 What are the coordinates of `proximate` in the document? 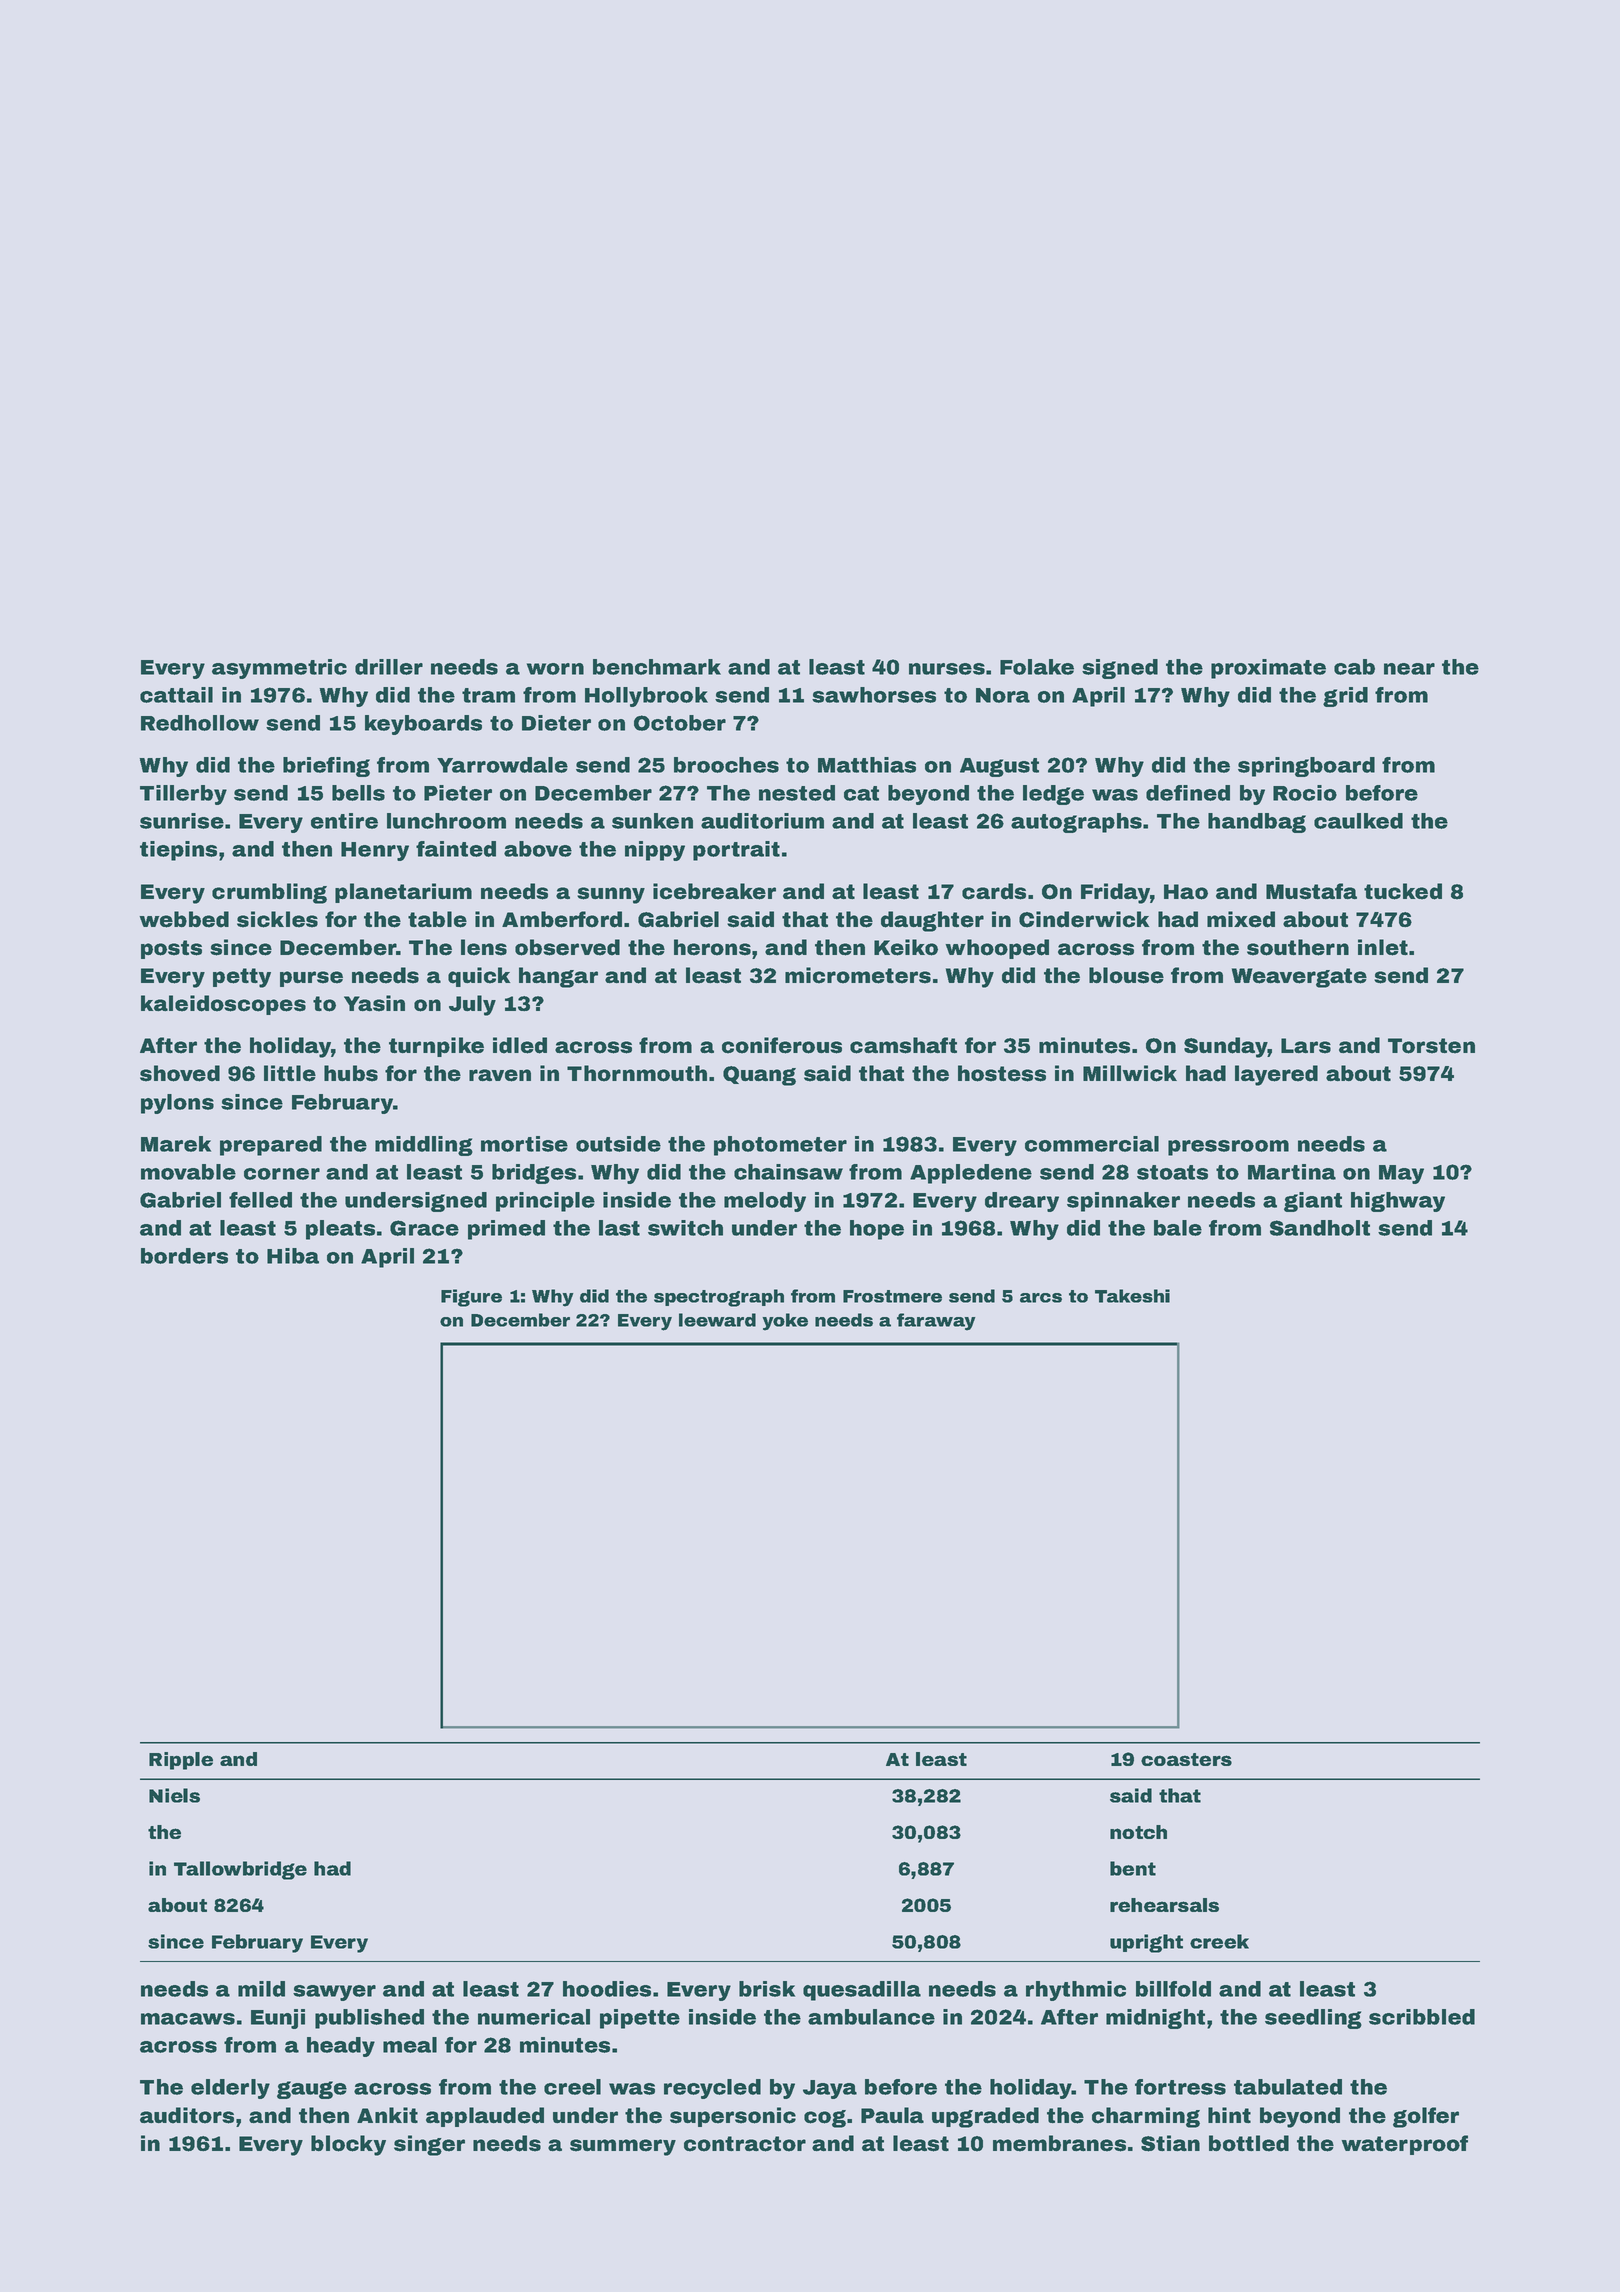 It's located at (1268, 669).
